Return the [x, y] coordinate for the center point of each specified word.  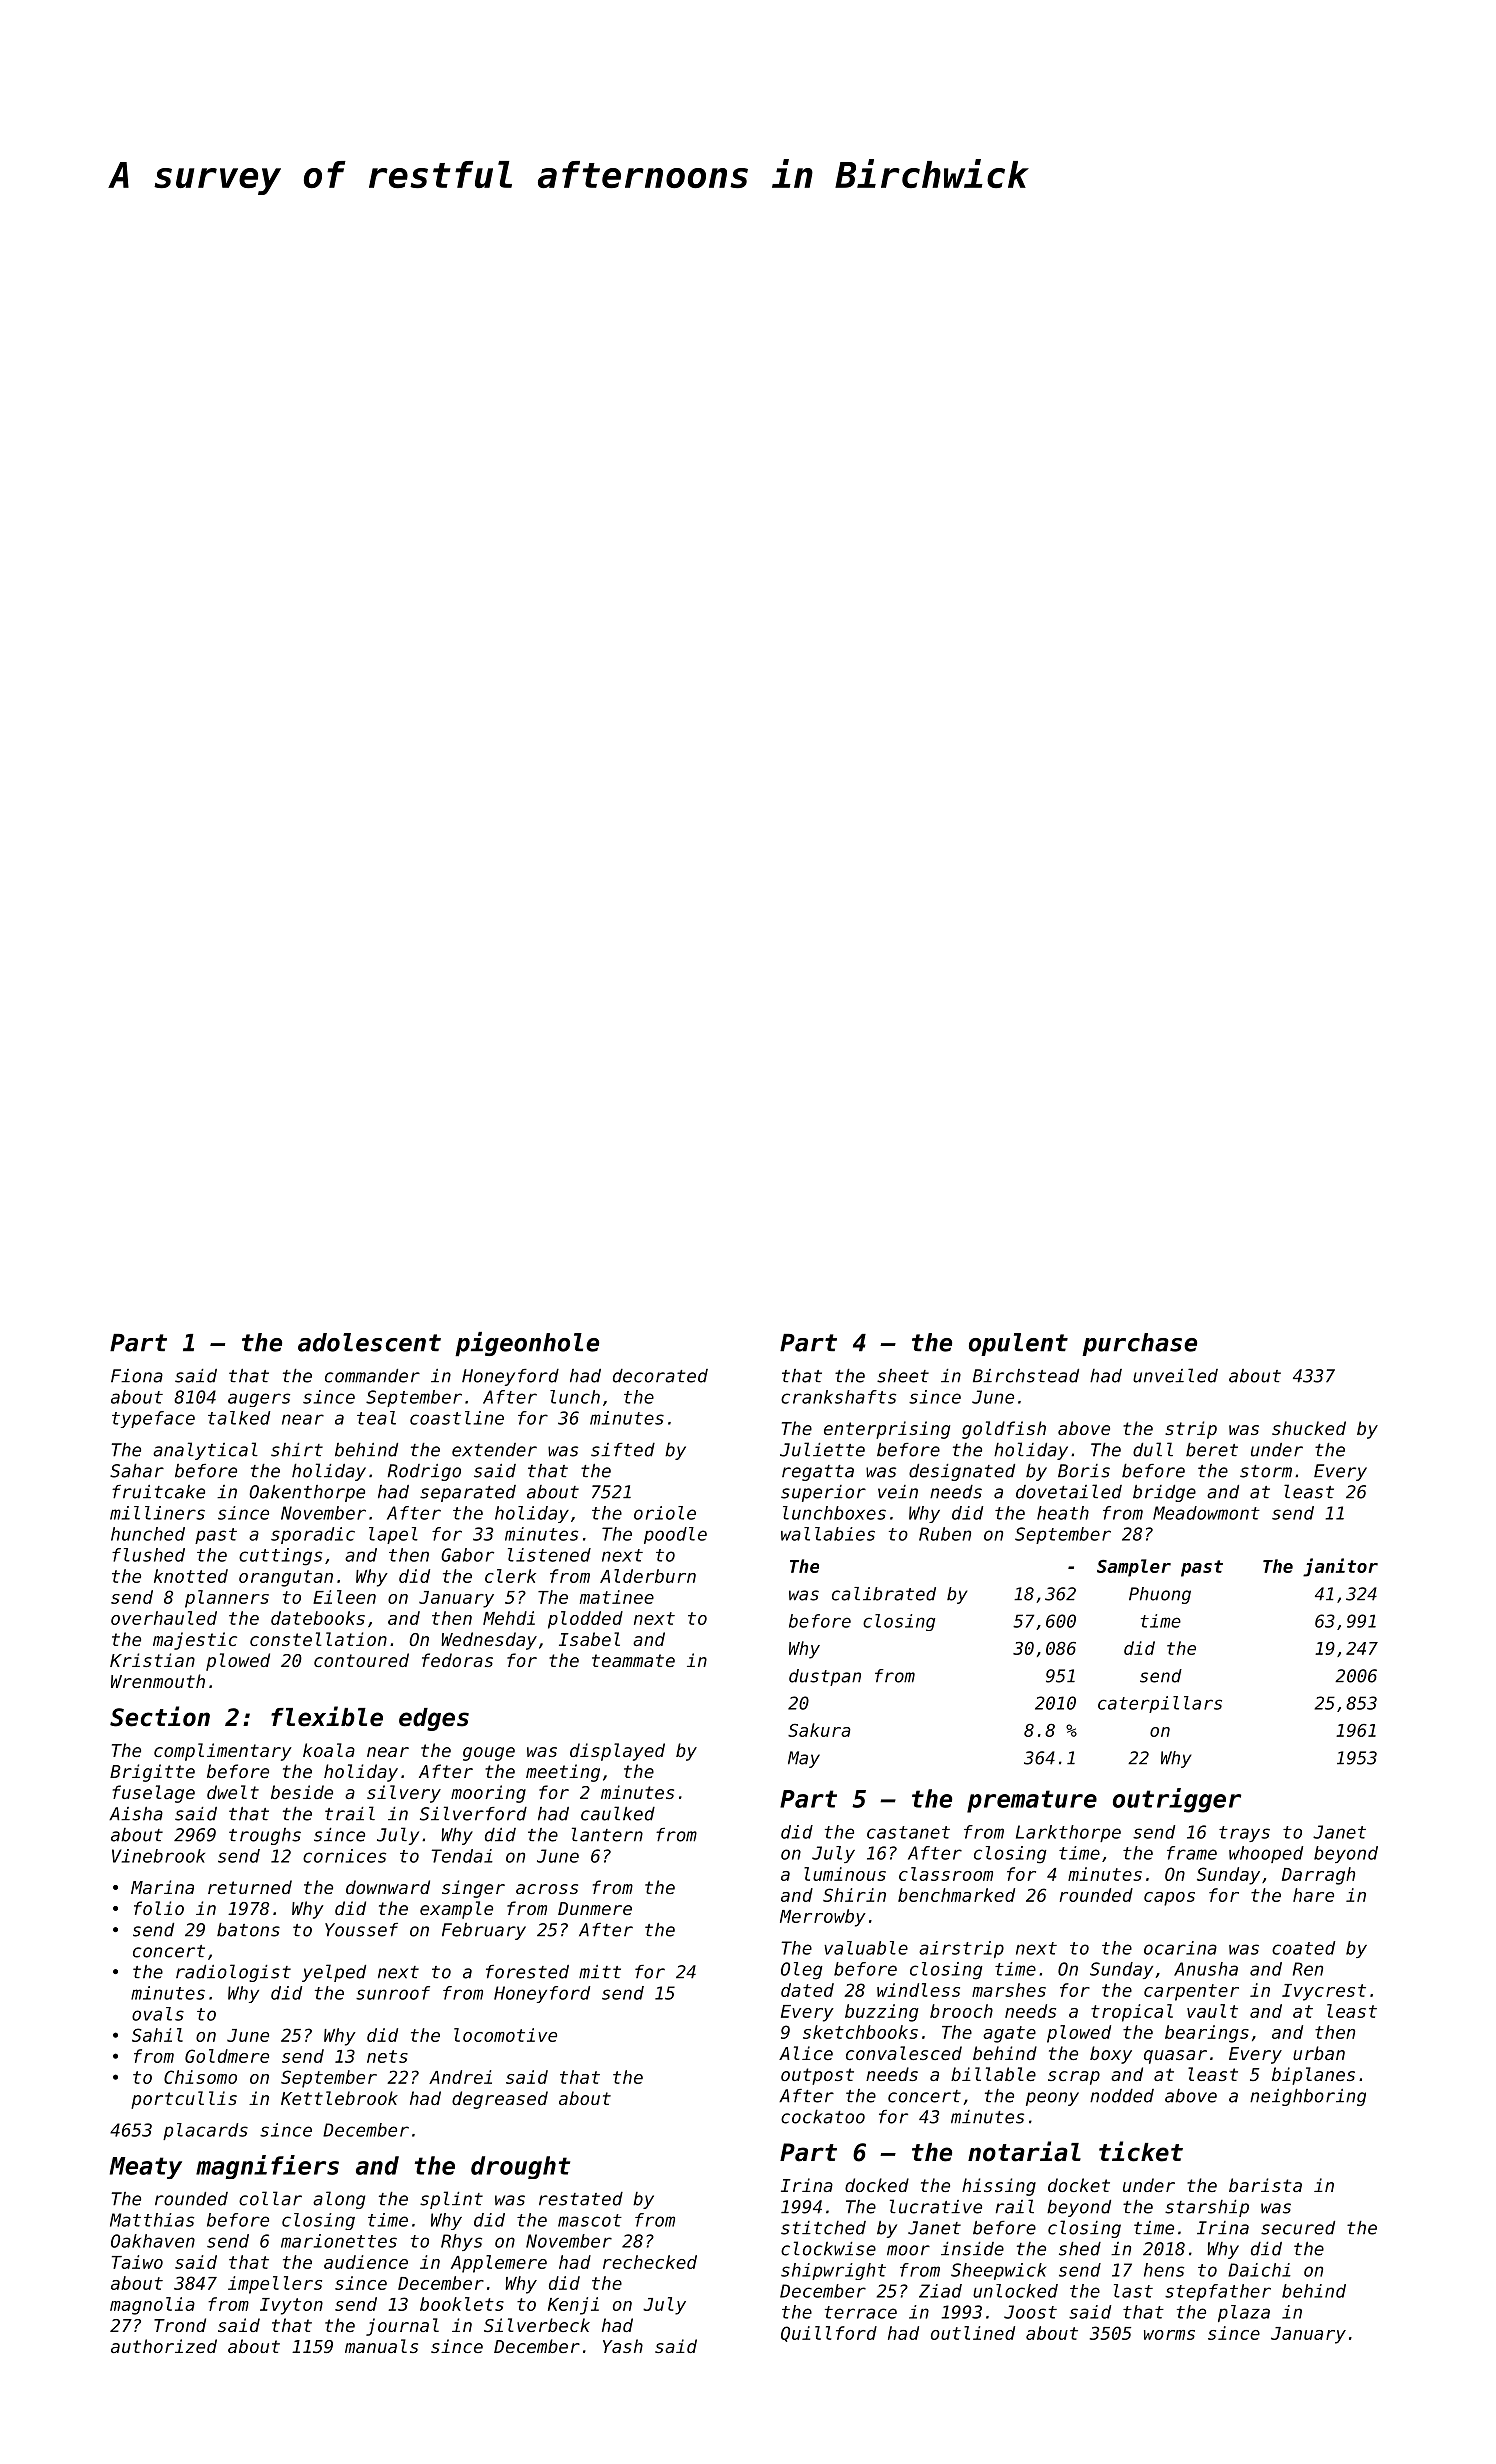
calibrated [884, 1594]
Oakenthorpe [307, 1493]
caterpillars [1160, 1704]
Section [160, 1716]
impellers [275, 2285]
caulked [618, 1813]
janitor [1340, 1567]
